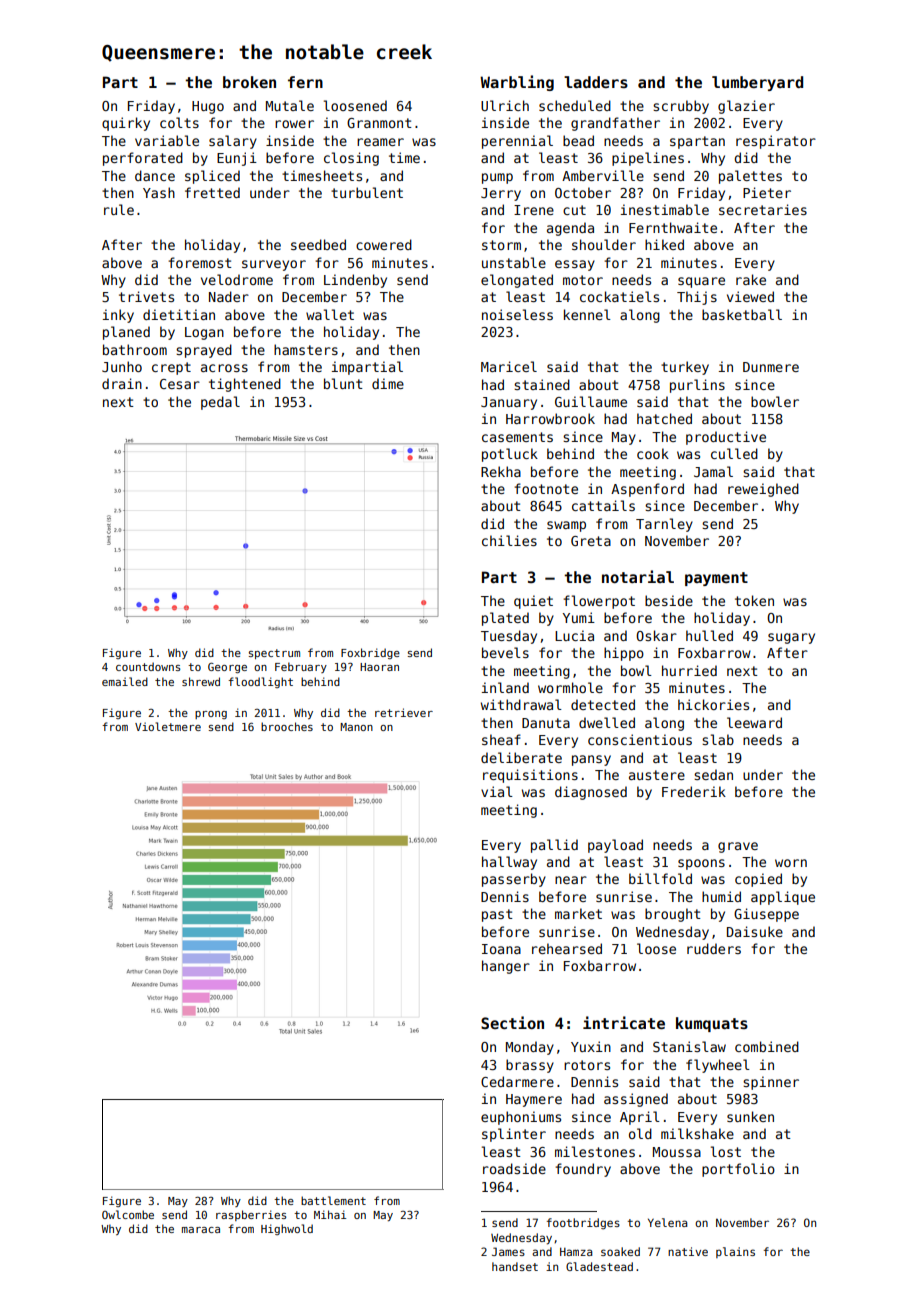 The width and height of the image is (924, 1308). I want to click on past, so click(497, 915).
